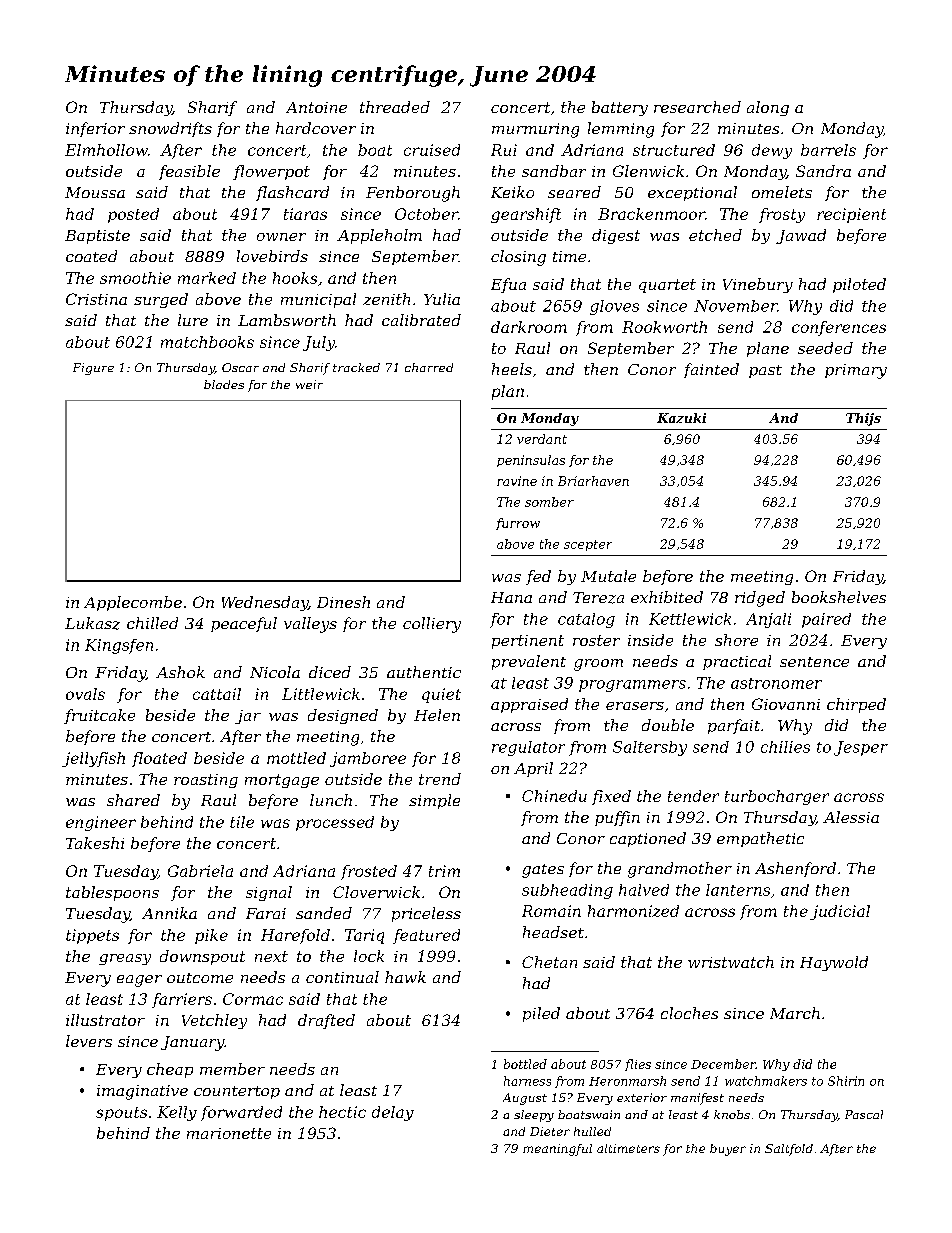 This screenshot has height=1233, width=952. What do you see at coordinates (326, 1021) in the screenshot?
I see `drafted` at bounding box center [326, 1021].
